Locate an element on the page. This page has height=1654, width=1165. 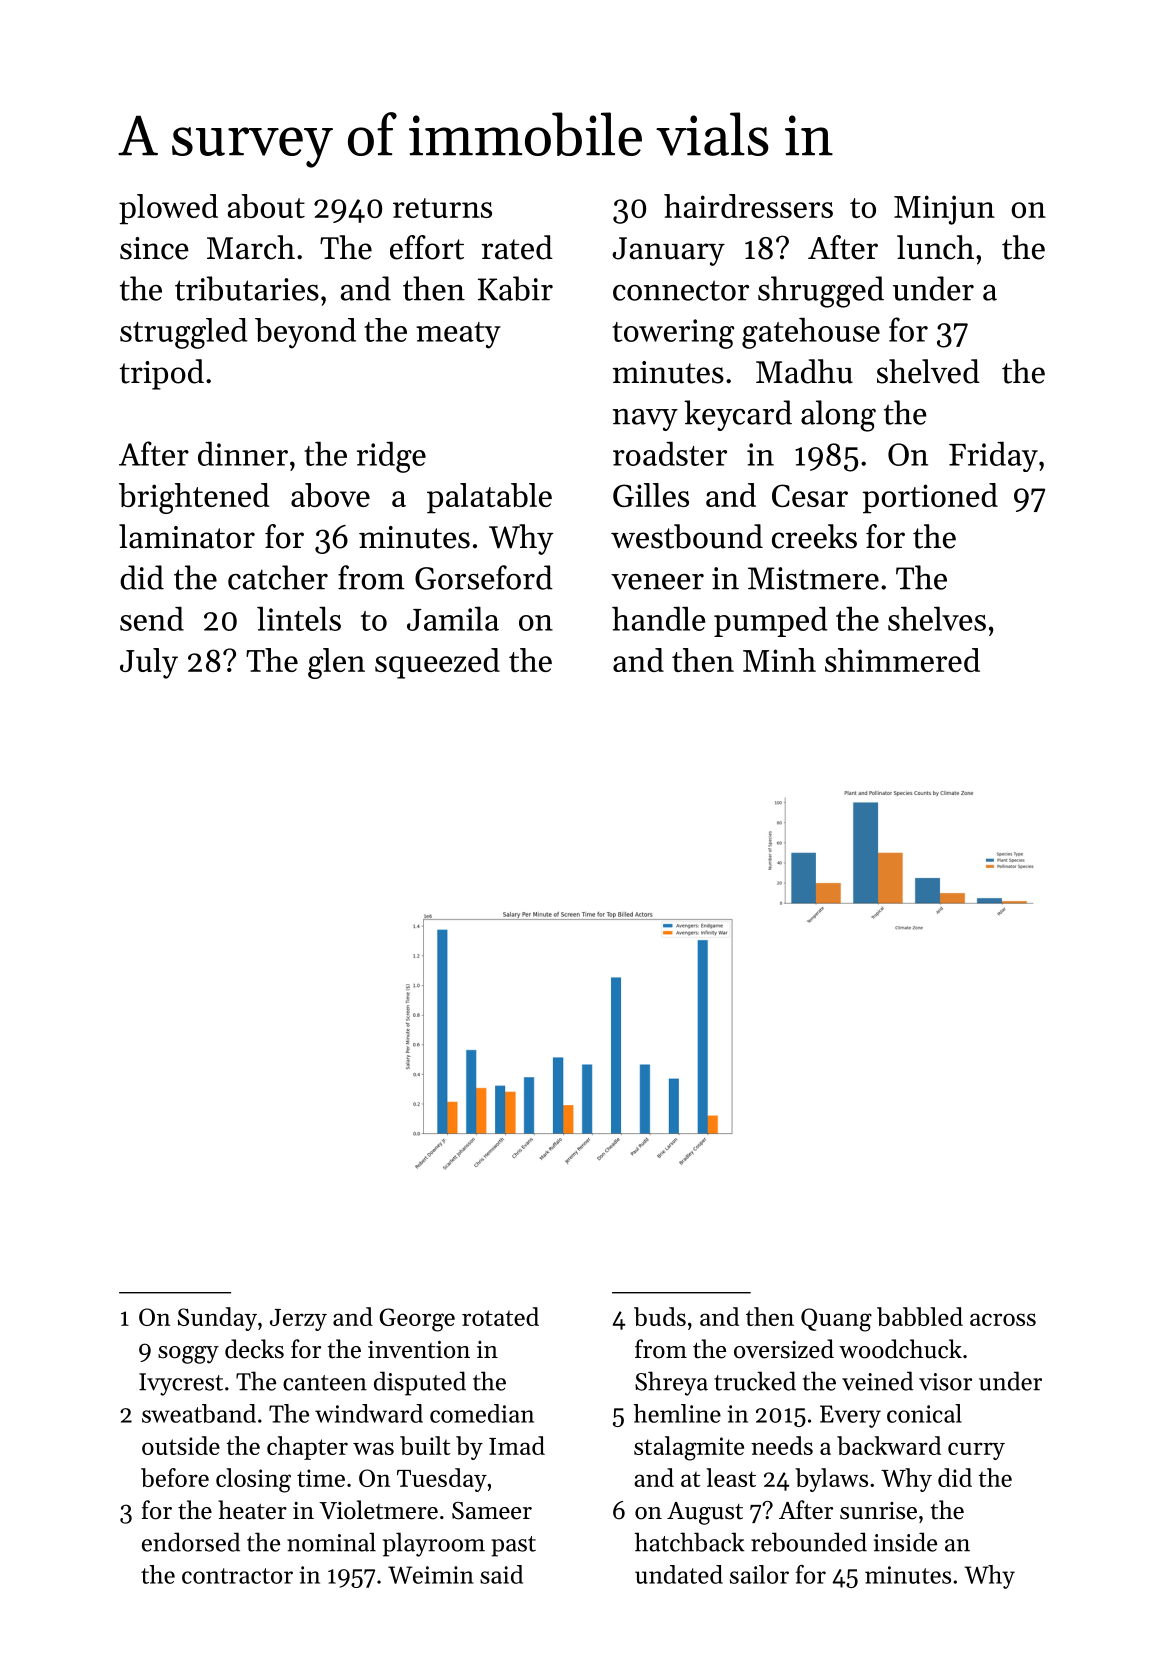
glen is located at coordinates (336, 663).
